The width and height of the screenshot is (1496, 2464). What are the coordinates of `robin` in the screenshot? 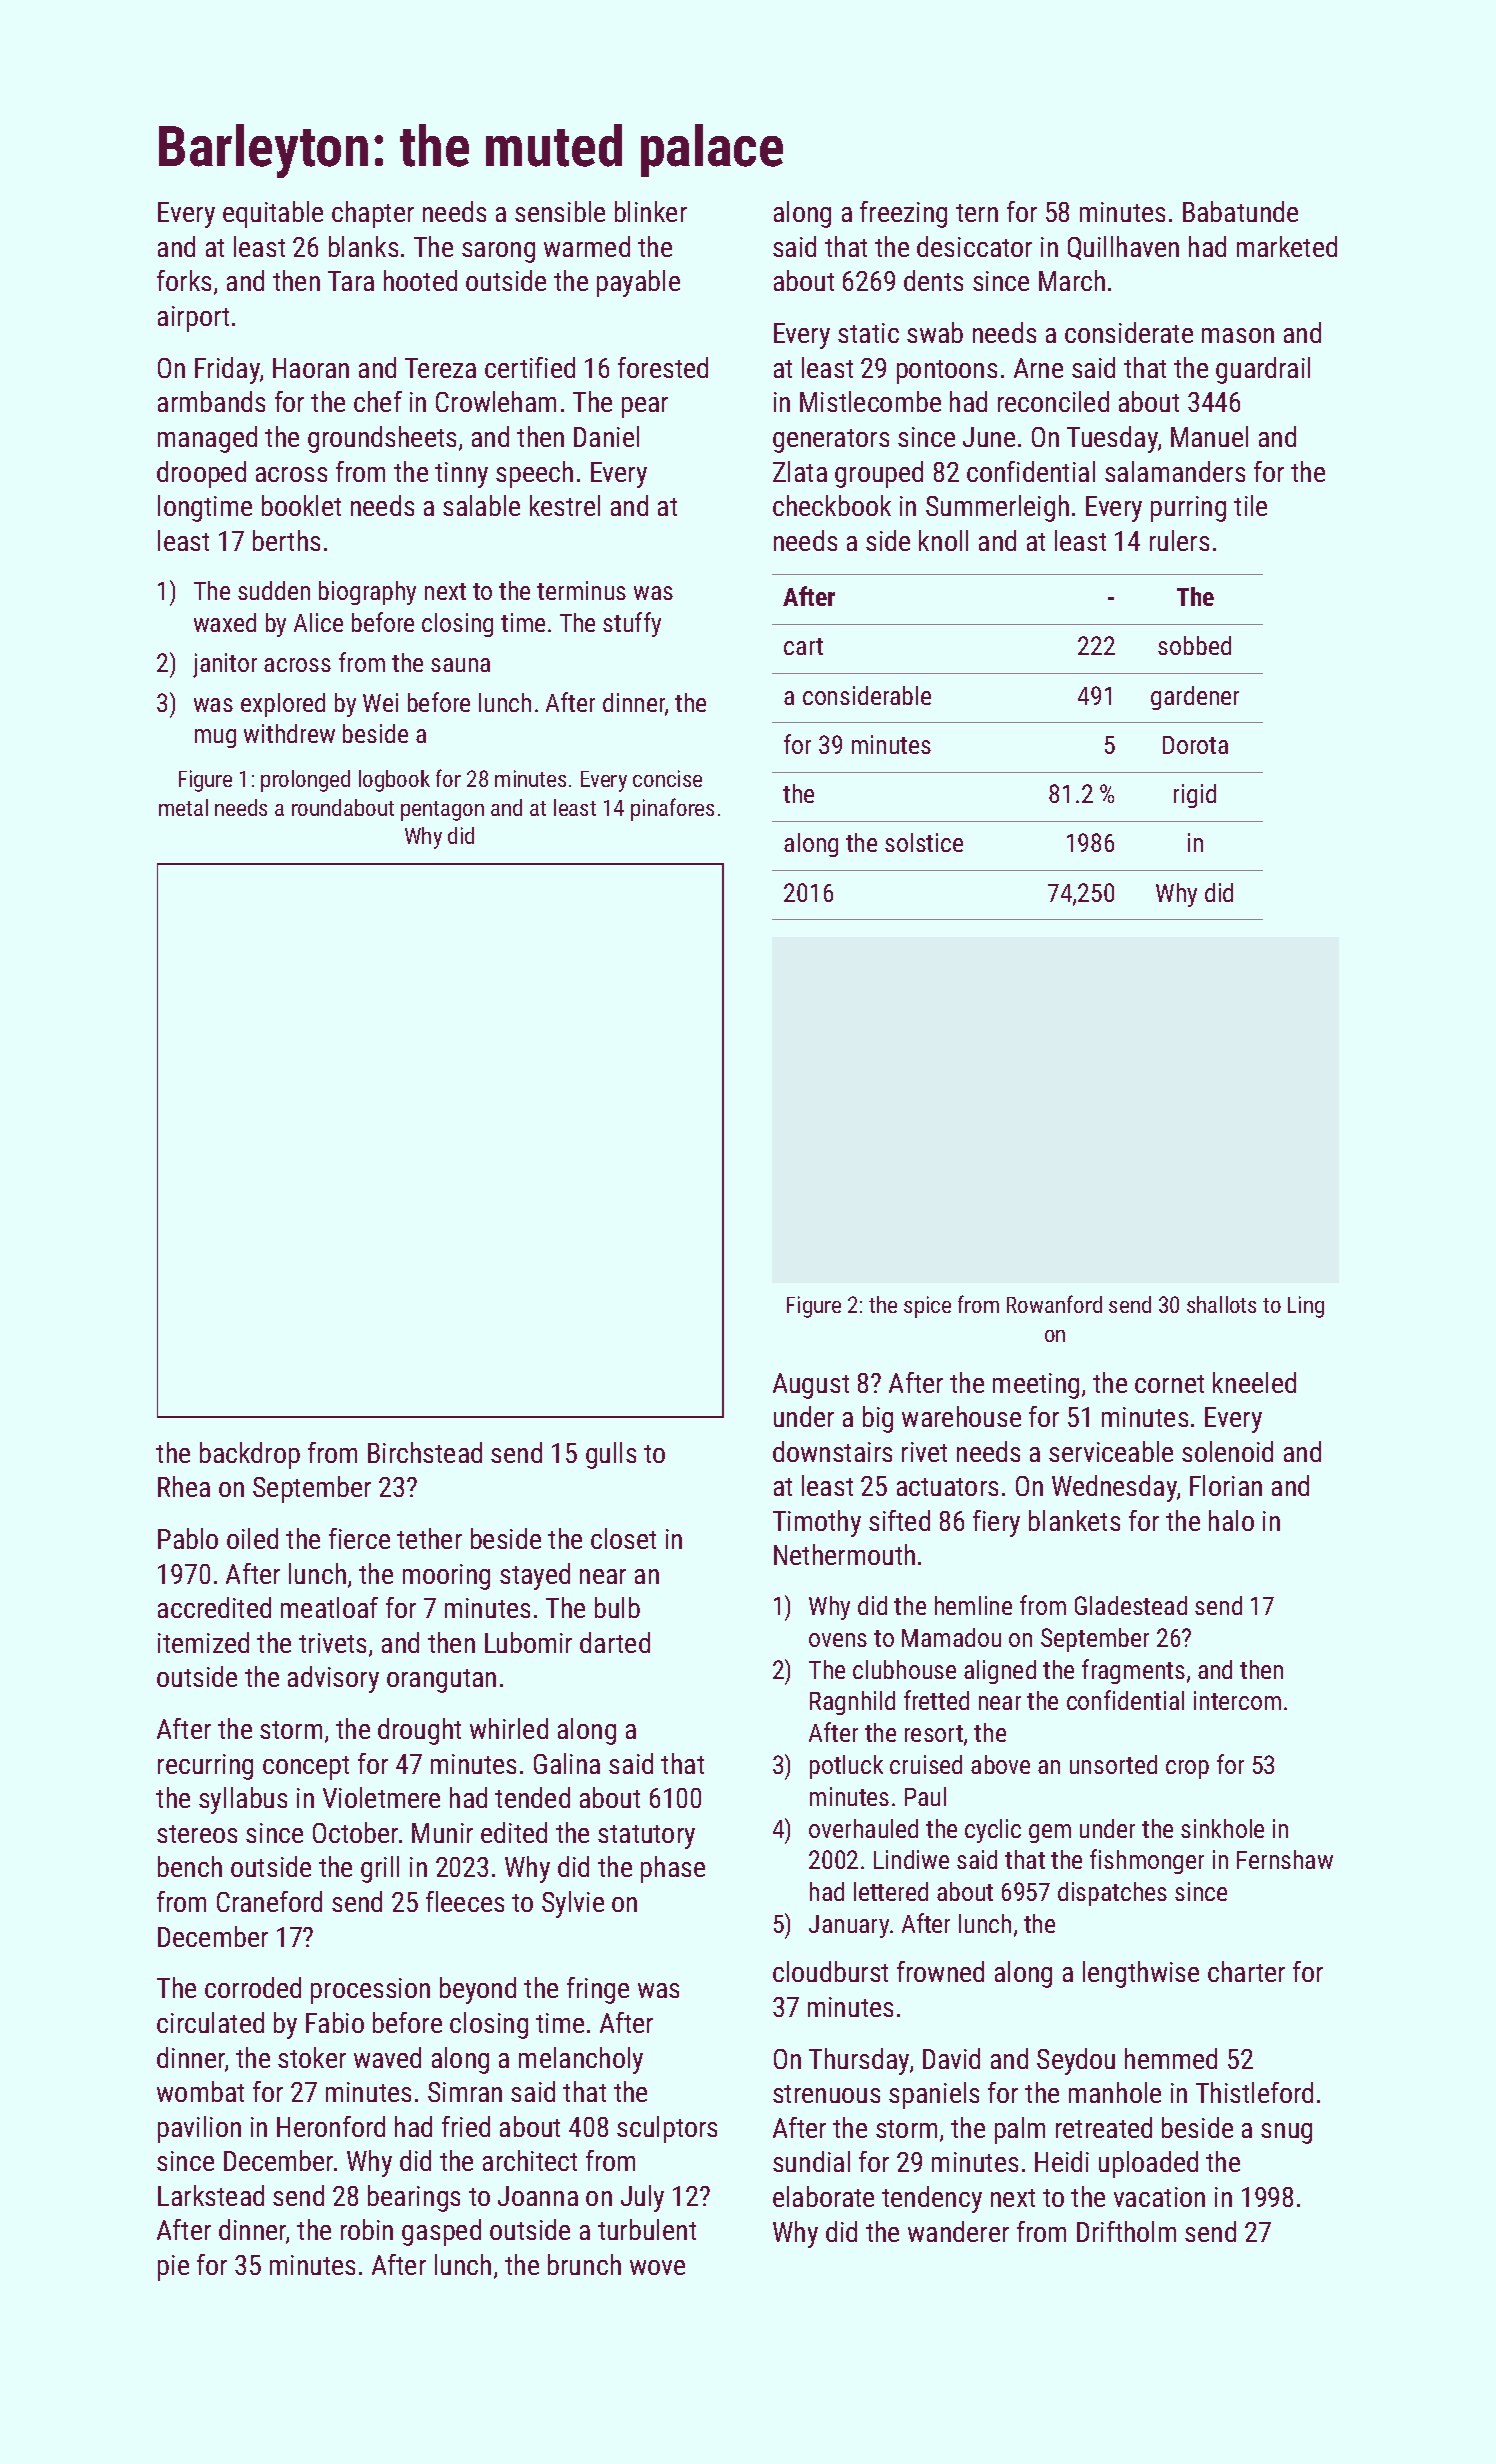 It's located at (367, 2229).
